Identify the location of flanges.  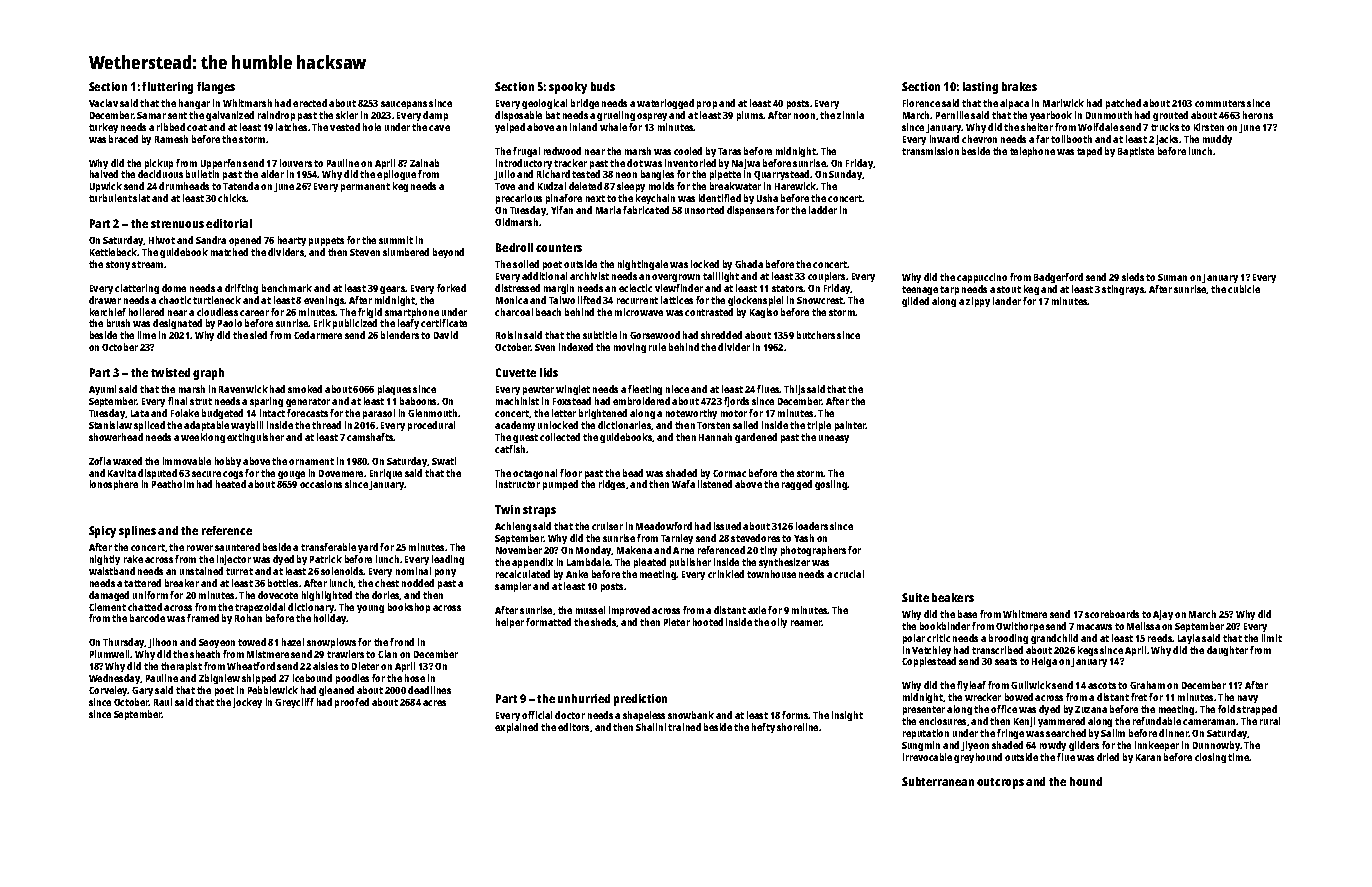
(216, 88).
